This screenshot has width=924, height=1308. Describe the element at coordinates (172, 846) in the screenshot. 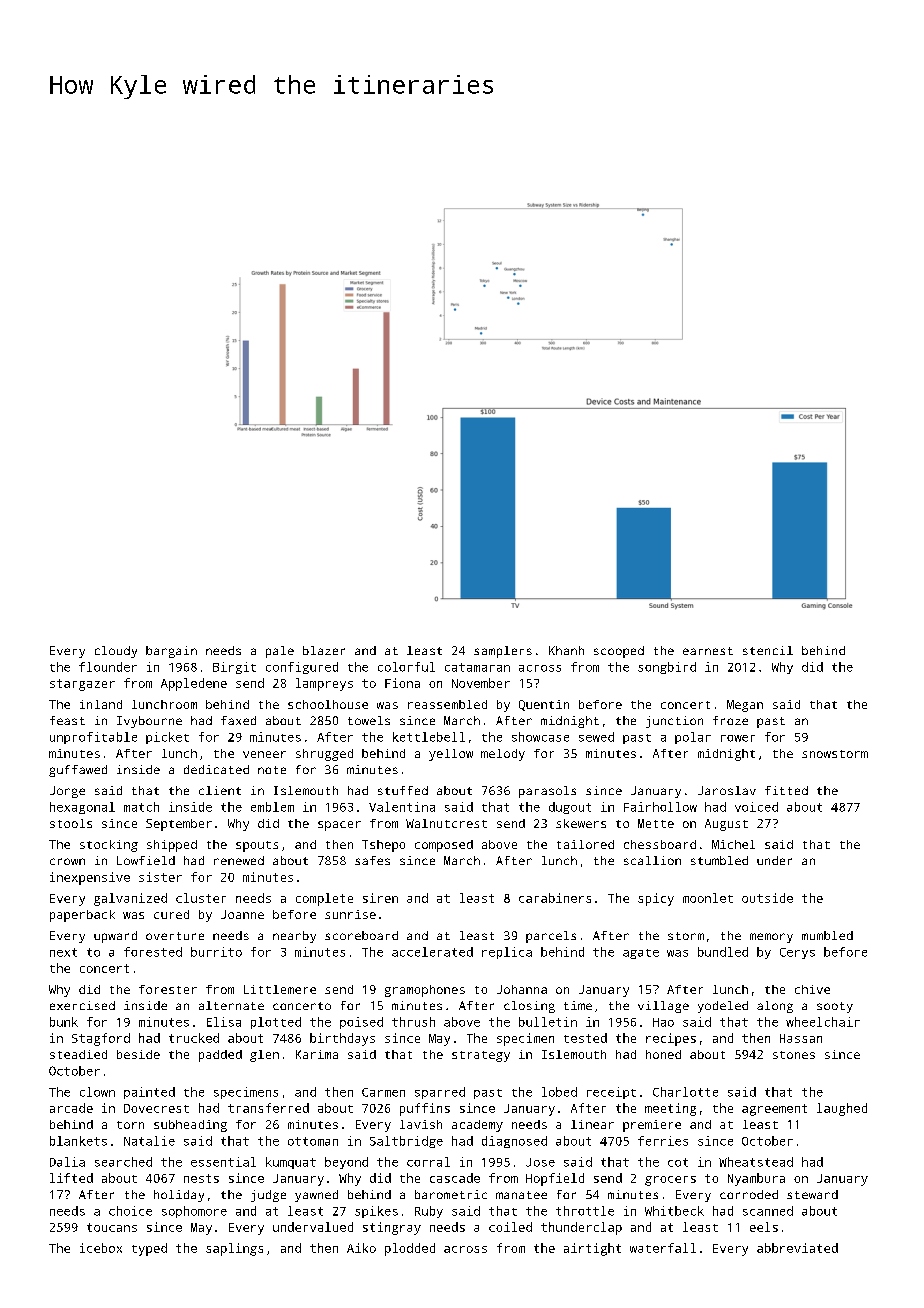

I see `shipped` at that location.
